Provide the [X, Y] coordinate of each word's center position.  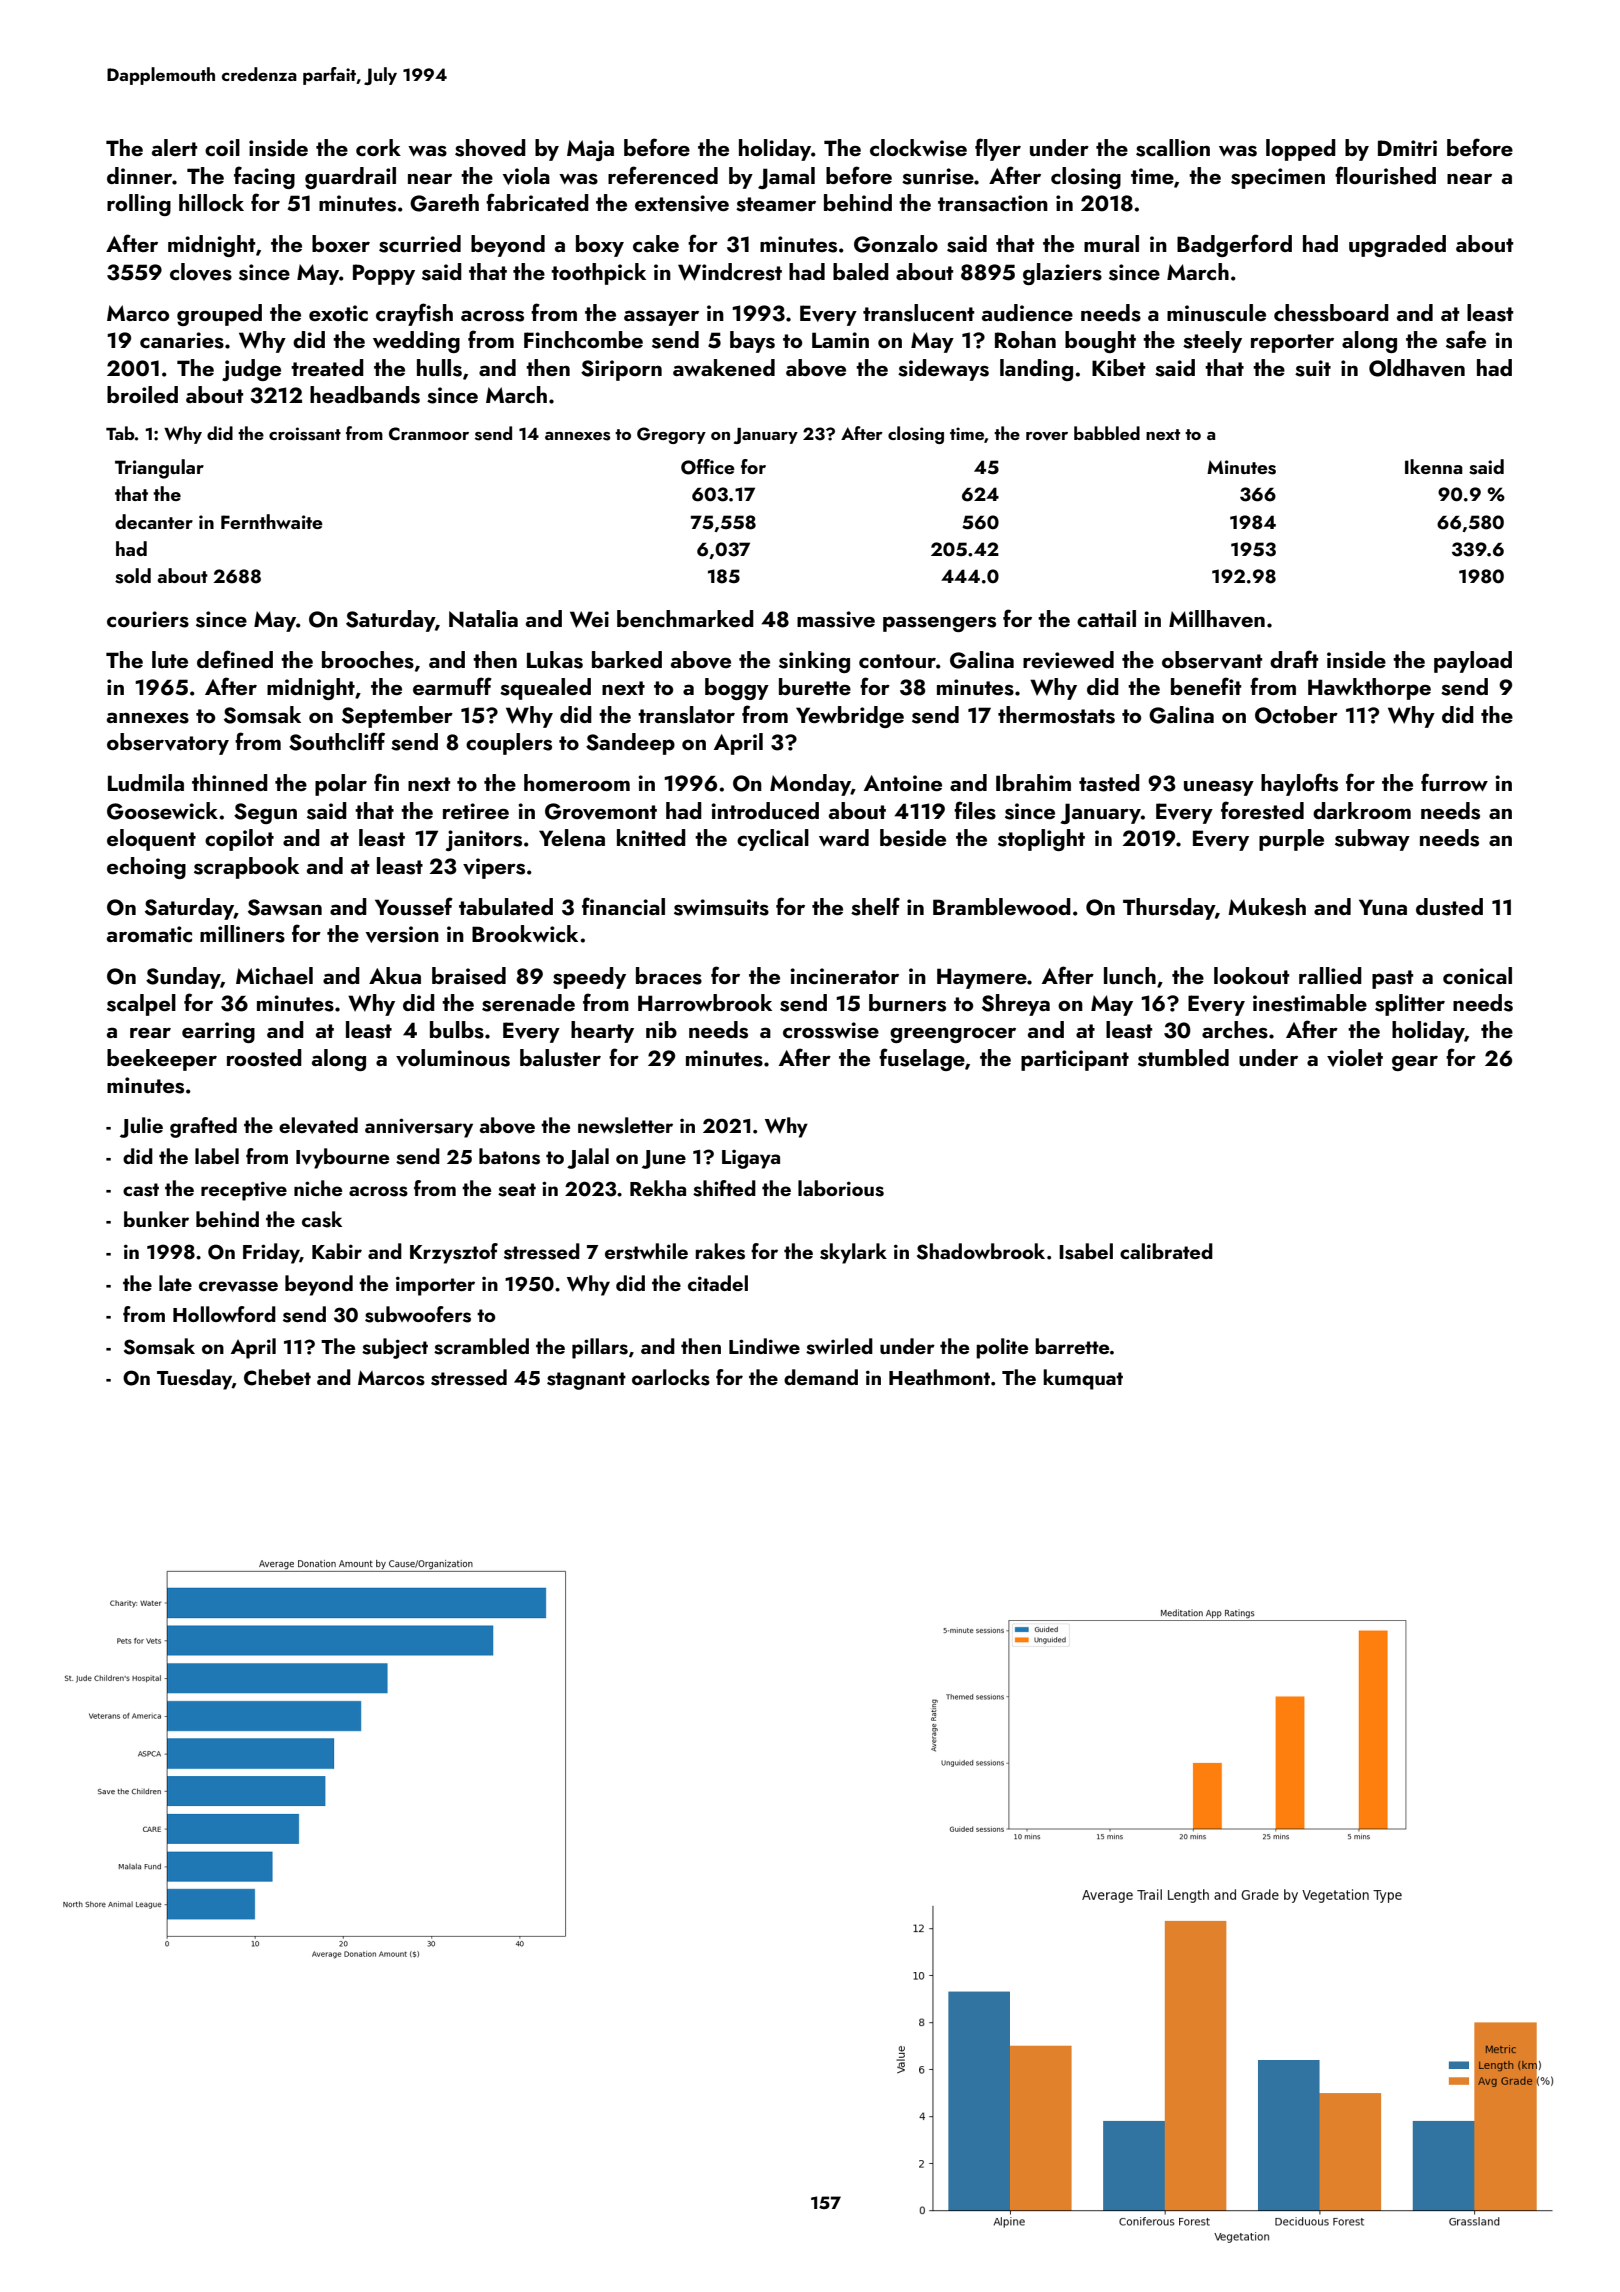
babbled [1107, 433]
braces [669, 976]
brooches [368, 660]
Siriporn [621, 370]
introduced [765, 810]
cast [141, 1190]
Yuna [1383, 907]
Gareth [444, 203]
